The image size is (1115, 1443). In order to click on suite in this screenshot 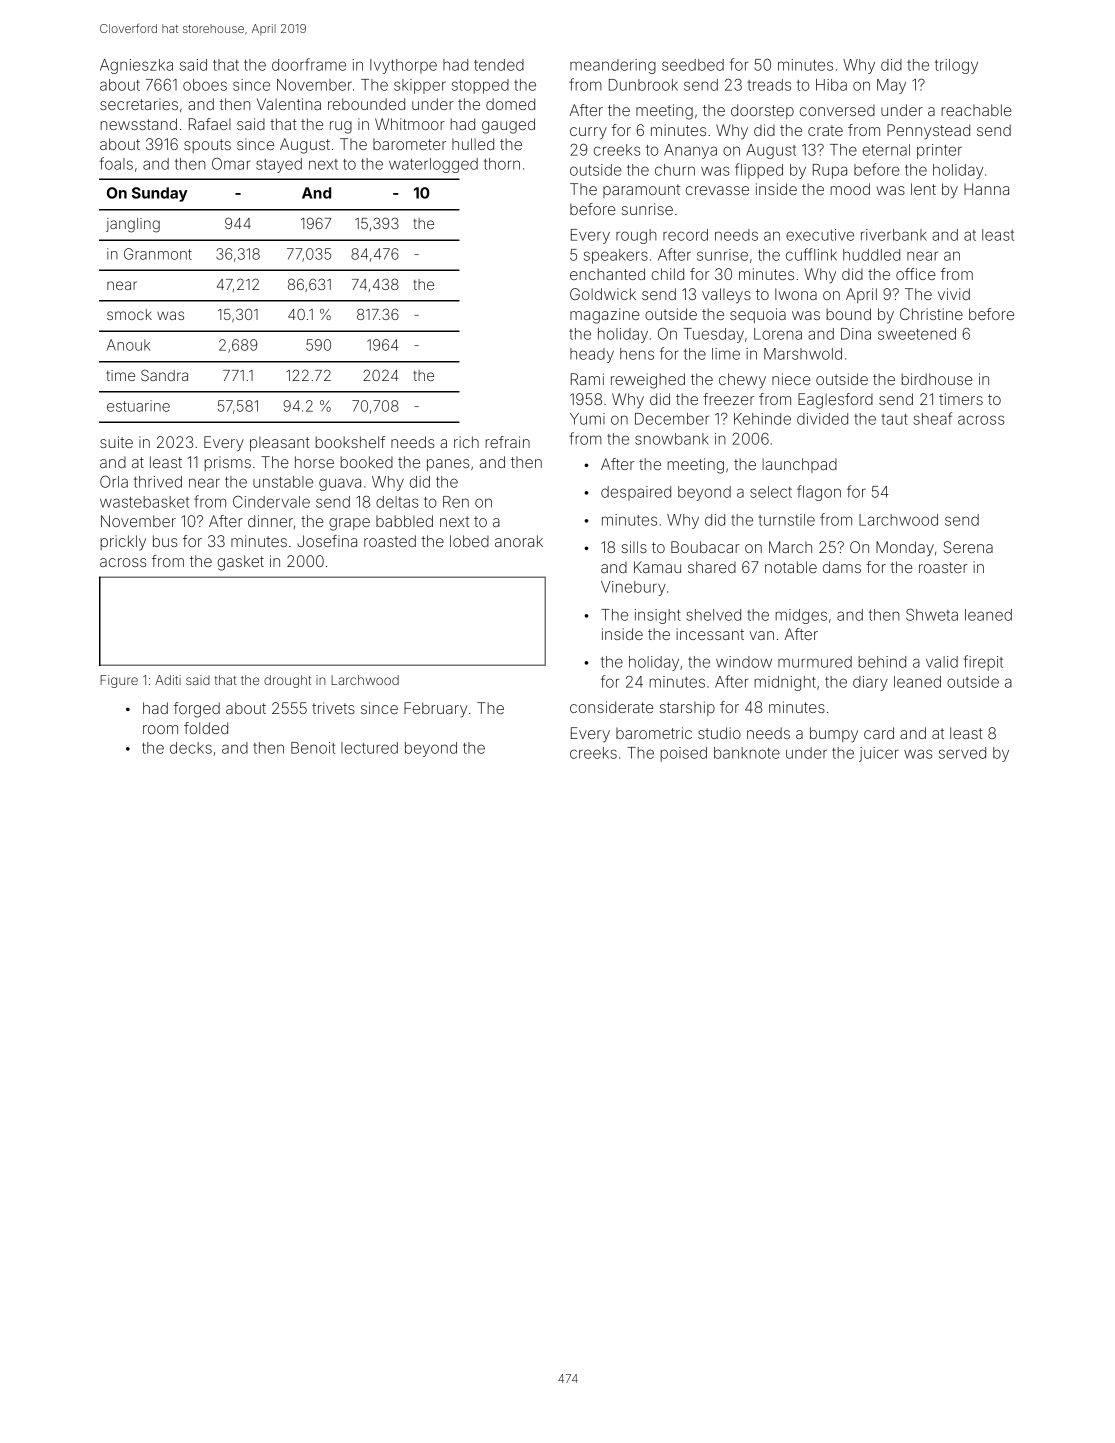, I will do `click(116, 442)`.
